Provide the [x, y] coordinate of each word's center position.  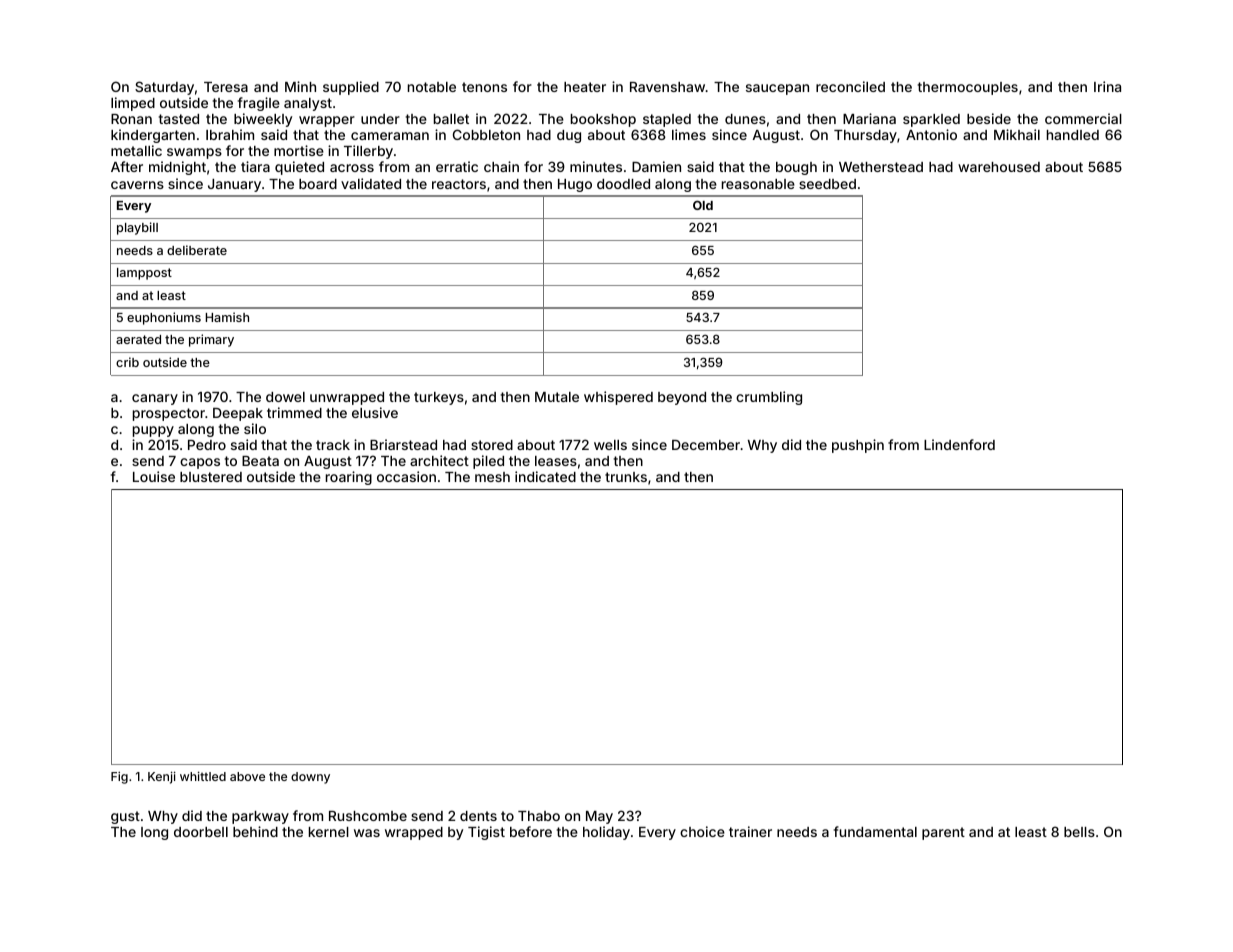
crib [127, 362]
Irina [1107, 86]
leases [556, 461]
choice [702, 831]
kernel [329, 832]
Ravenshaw [667, 87]
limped [133, 104]
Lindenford [959, 444]
